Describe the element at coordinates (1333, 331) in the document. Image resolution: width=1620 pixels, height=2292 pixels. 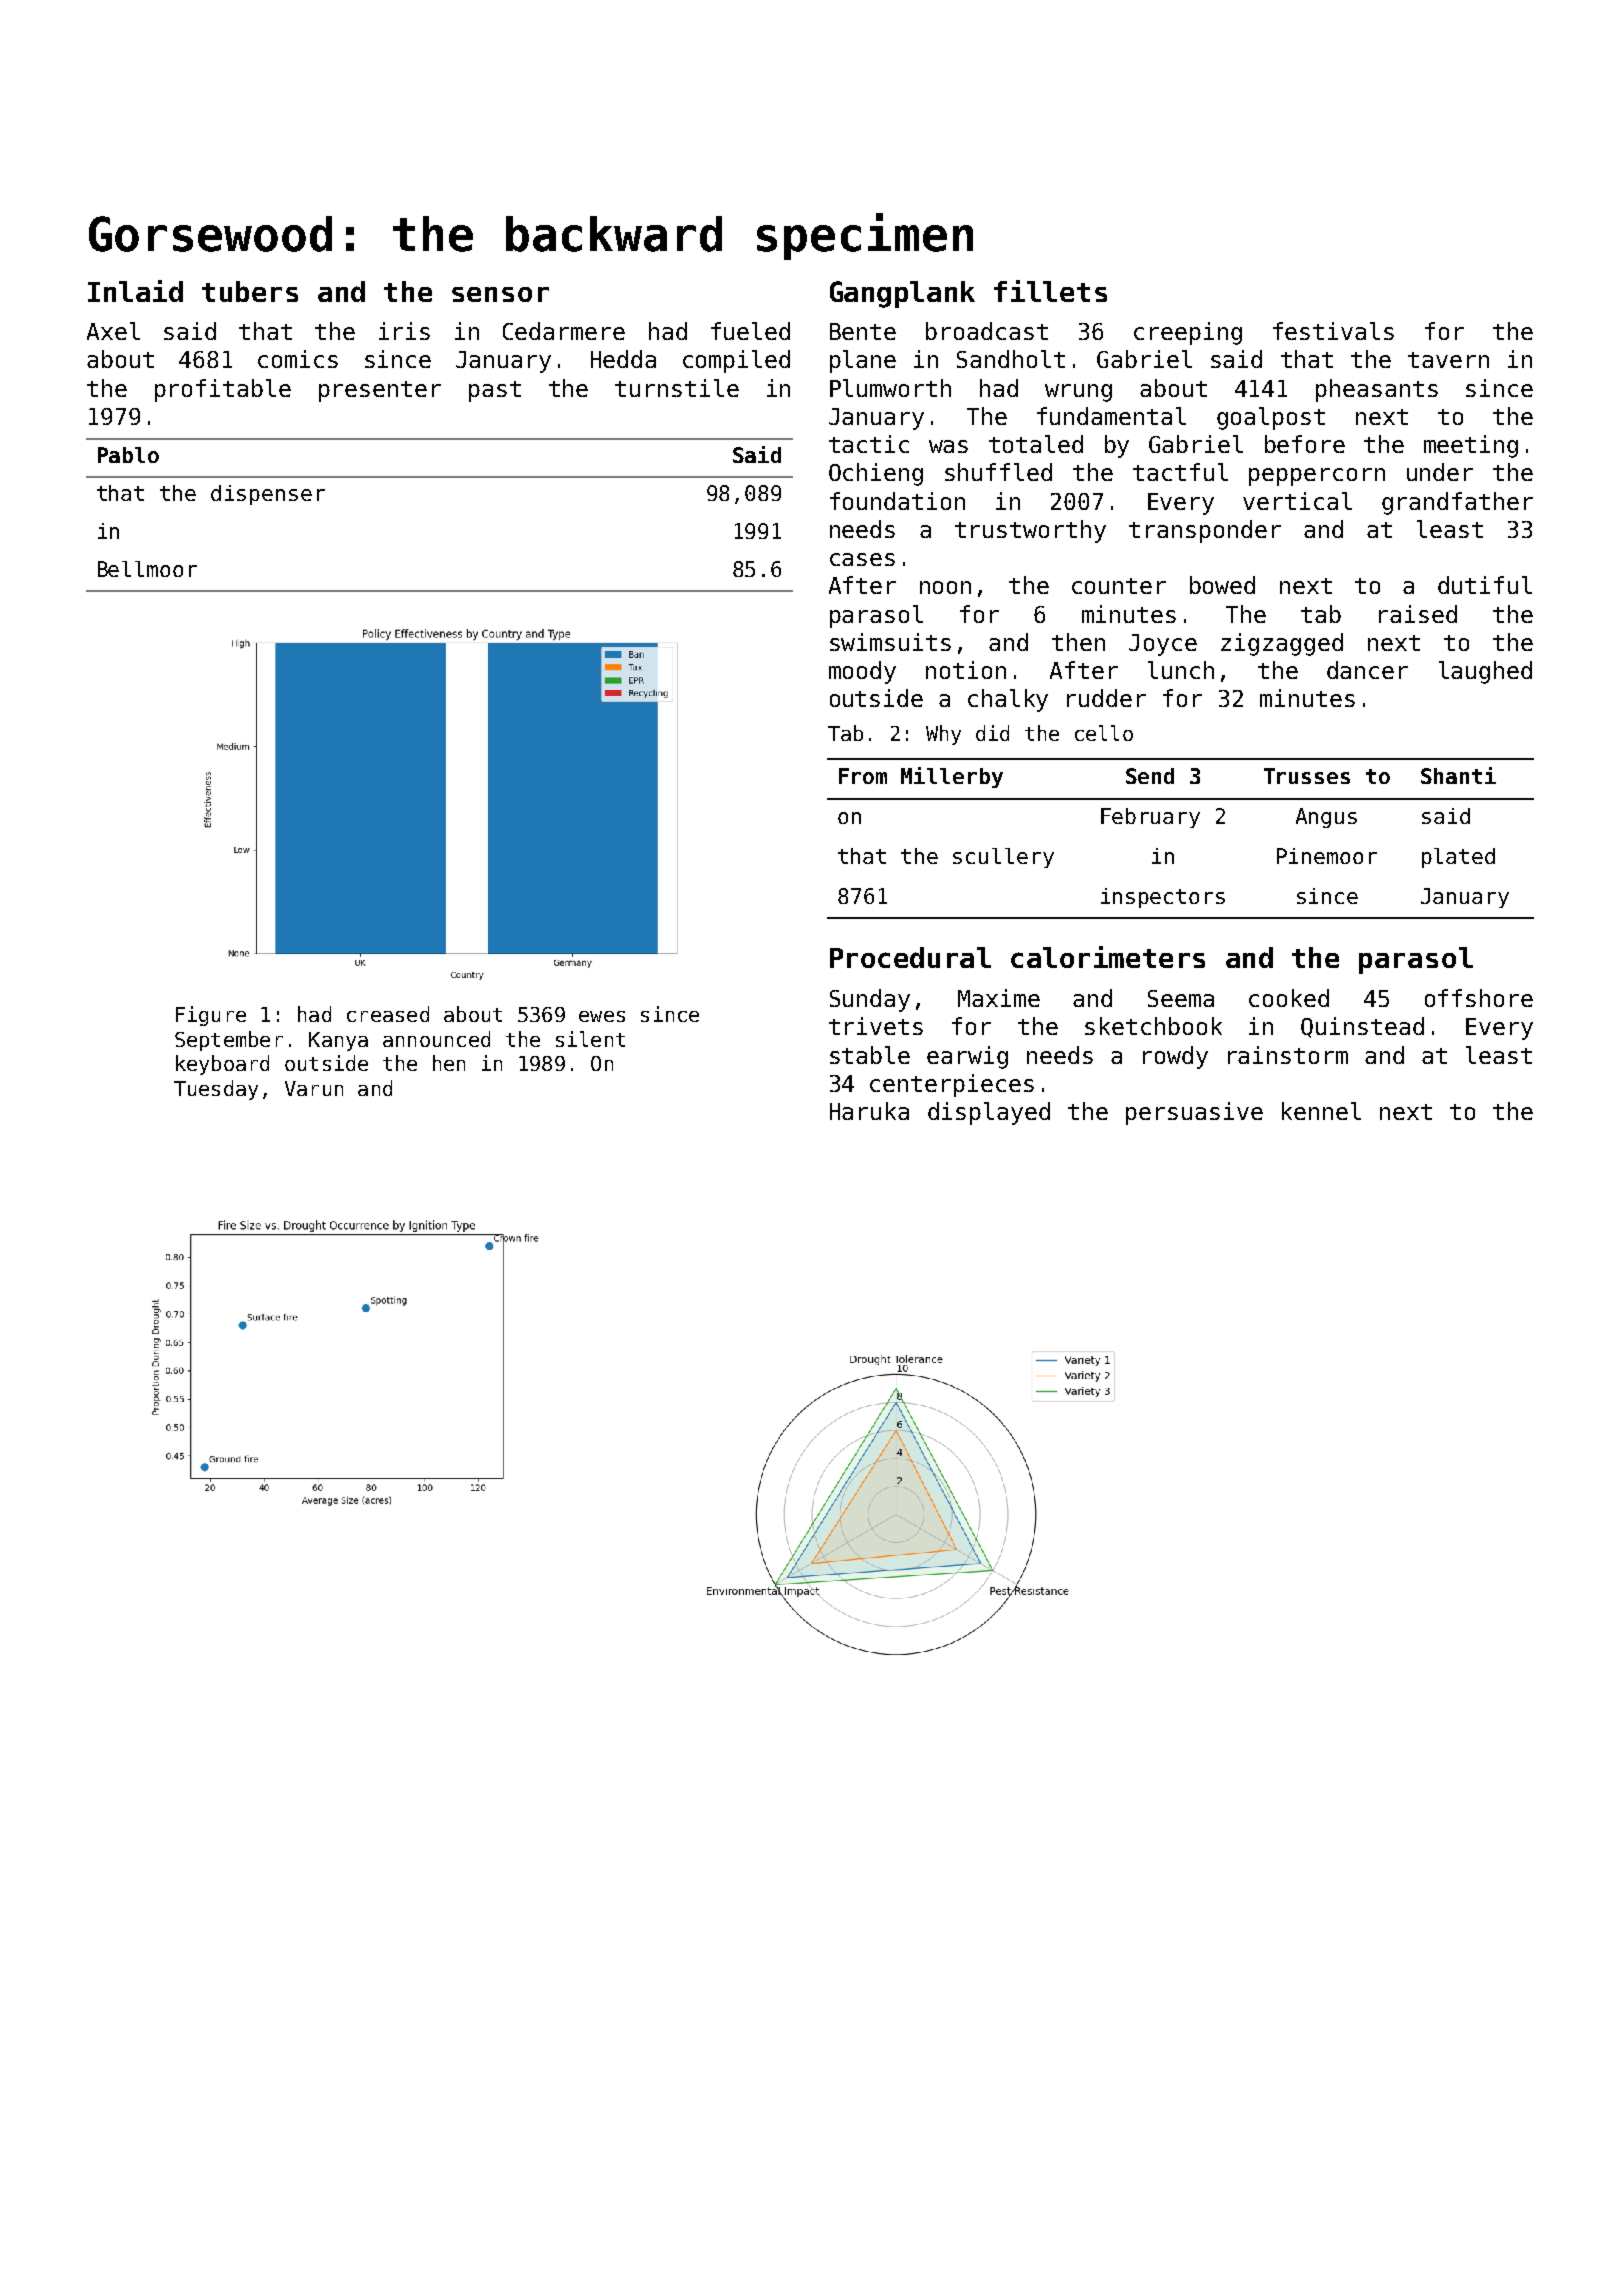
I see `festivals` at that location.
